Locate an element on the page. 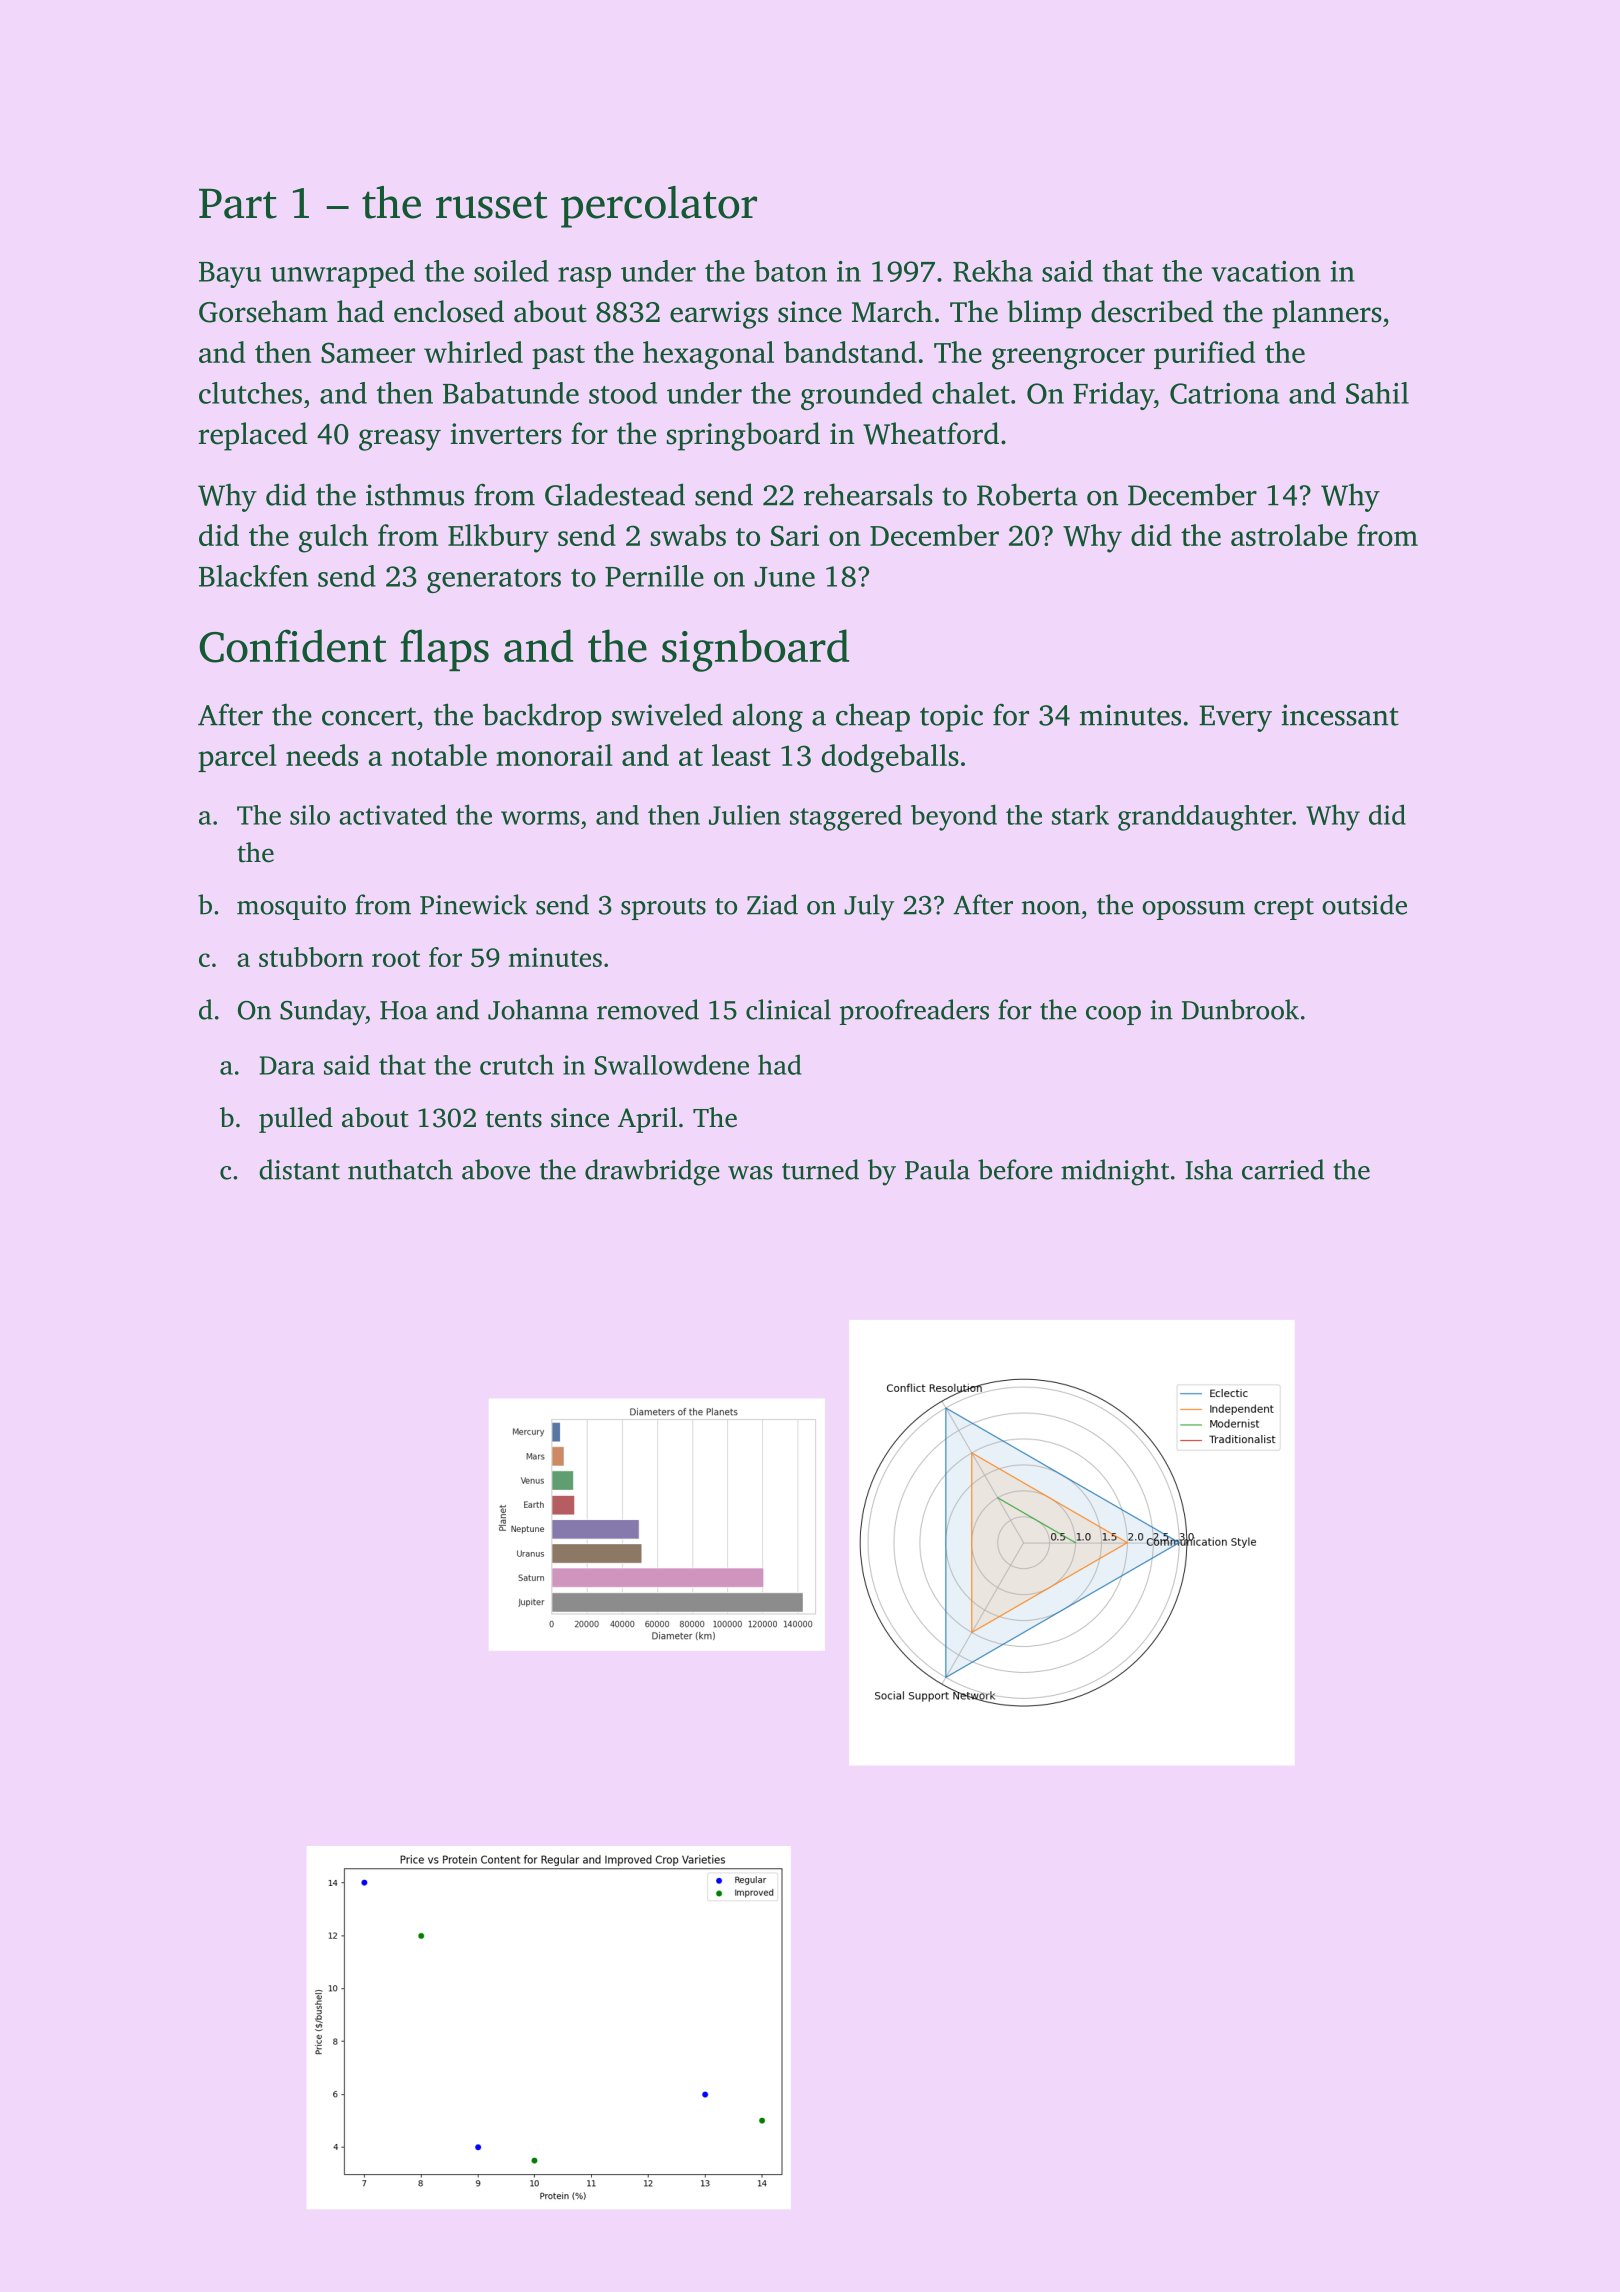 The image size is (1620, 2292). Blackfen is located at coordinates (253, 576).
